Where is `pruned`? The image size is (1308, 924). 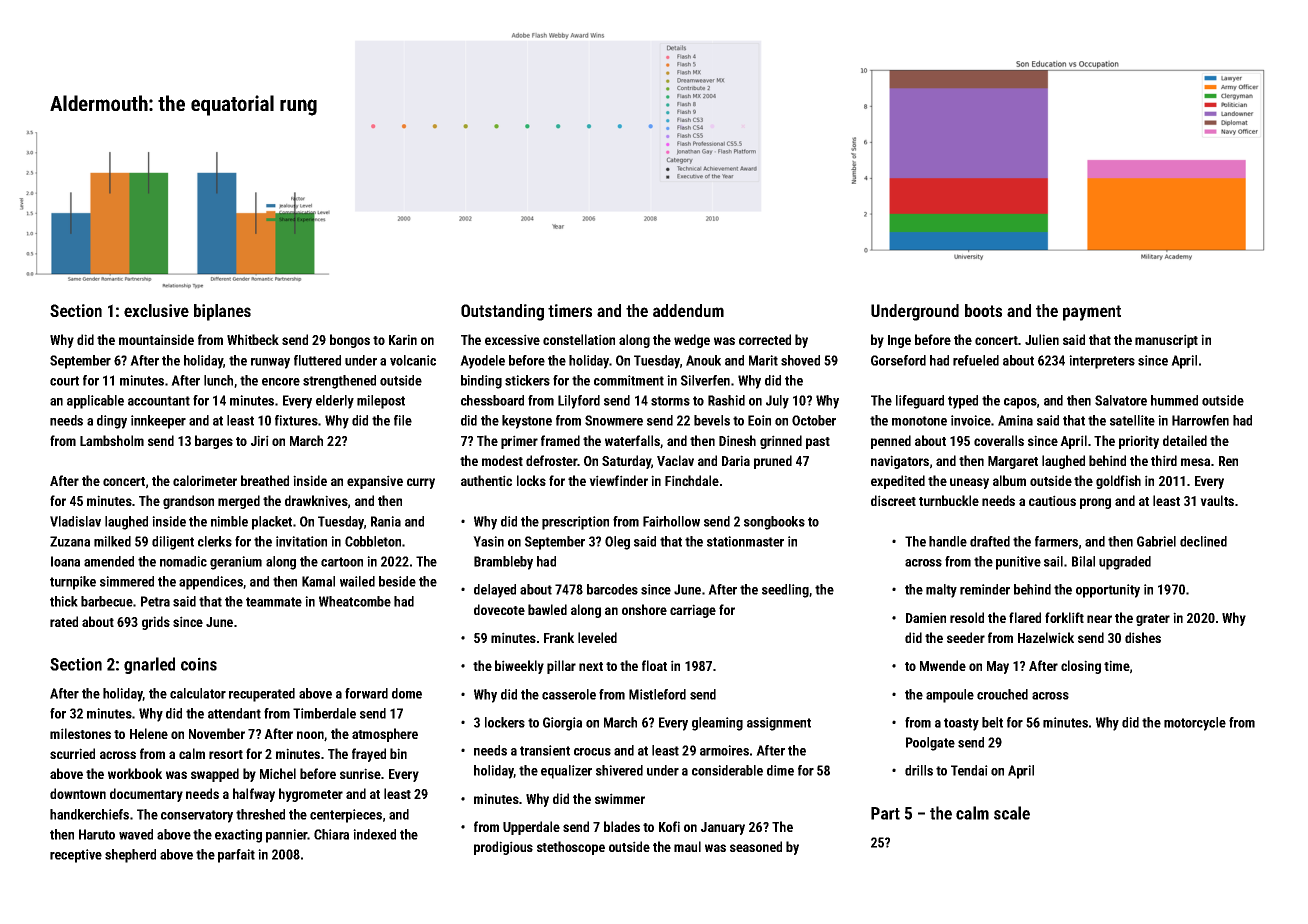
pruned is located at coordinates (773, 462).
